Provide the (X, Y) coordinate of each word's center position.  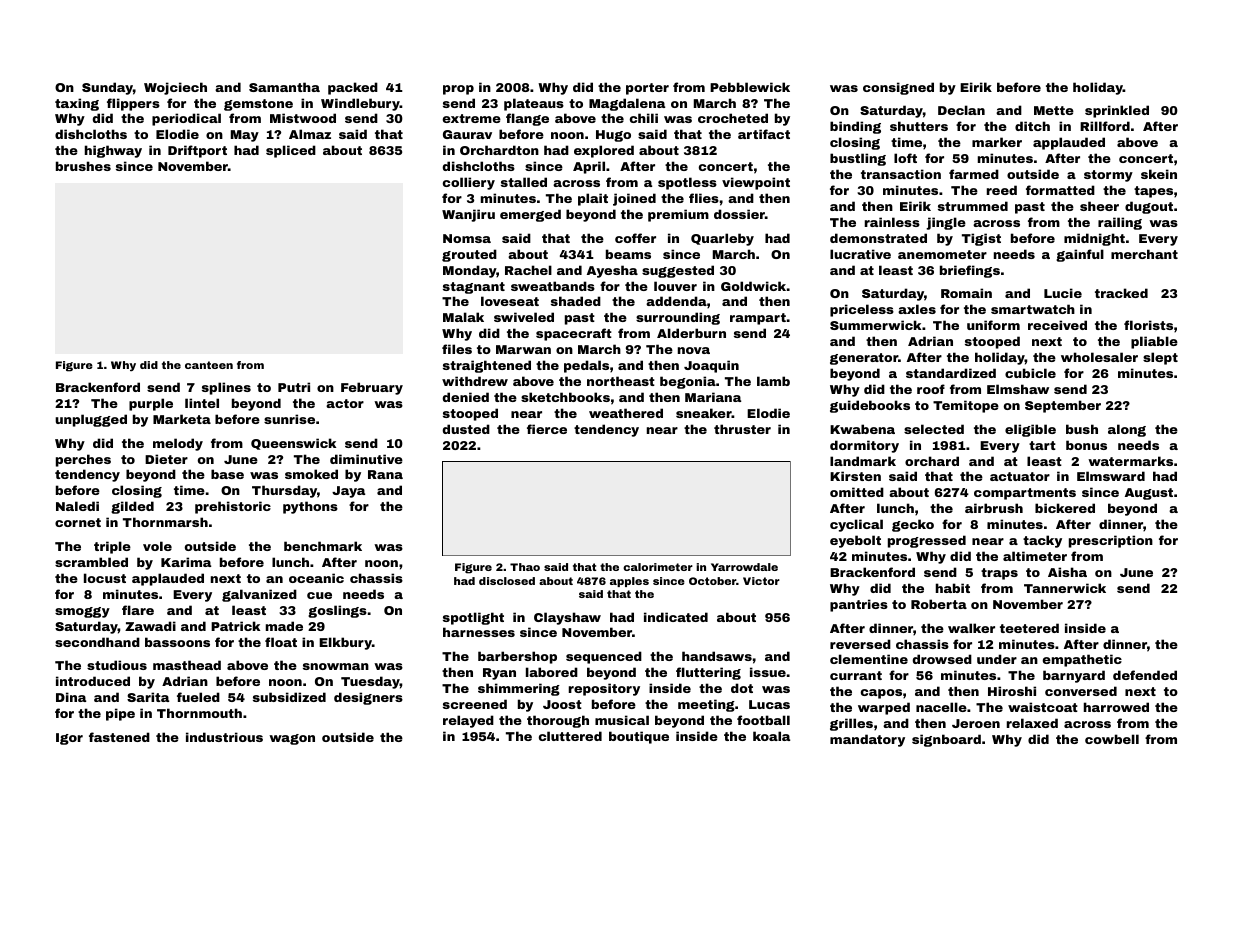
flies (704, 198)
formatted (1060, 190)
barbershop (517, 657)
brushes (83, 166)
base (227, 474)
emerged (530, 215)
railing (1120, 223)
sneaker (704, 413)
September (1063, 406)
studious (117, 665)
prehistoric (233, 507)
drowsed (942, 659)
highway (113, 151)
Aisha (1067, 572)
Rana (385, 474)
